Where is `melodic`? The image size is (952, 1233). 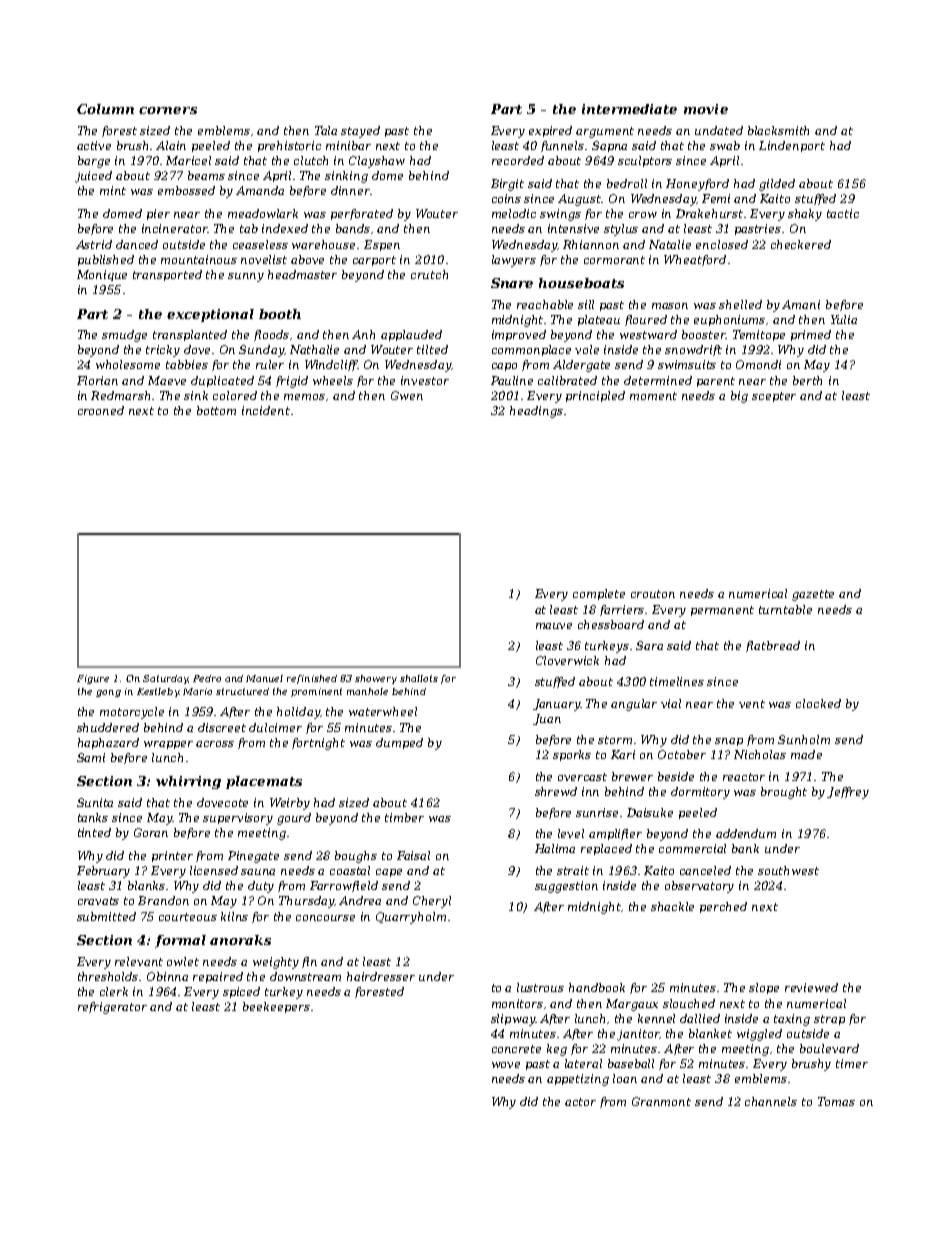 melodic is located at coordinates (514, 213).
